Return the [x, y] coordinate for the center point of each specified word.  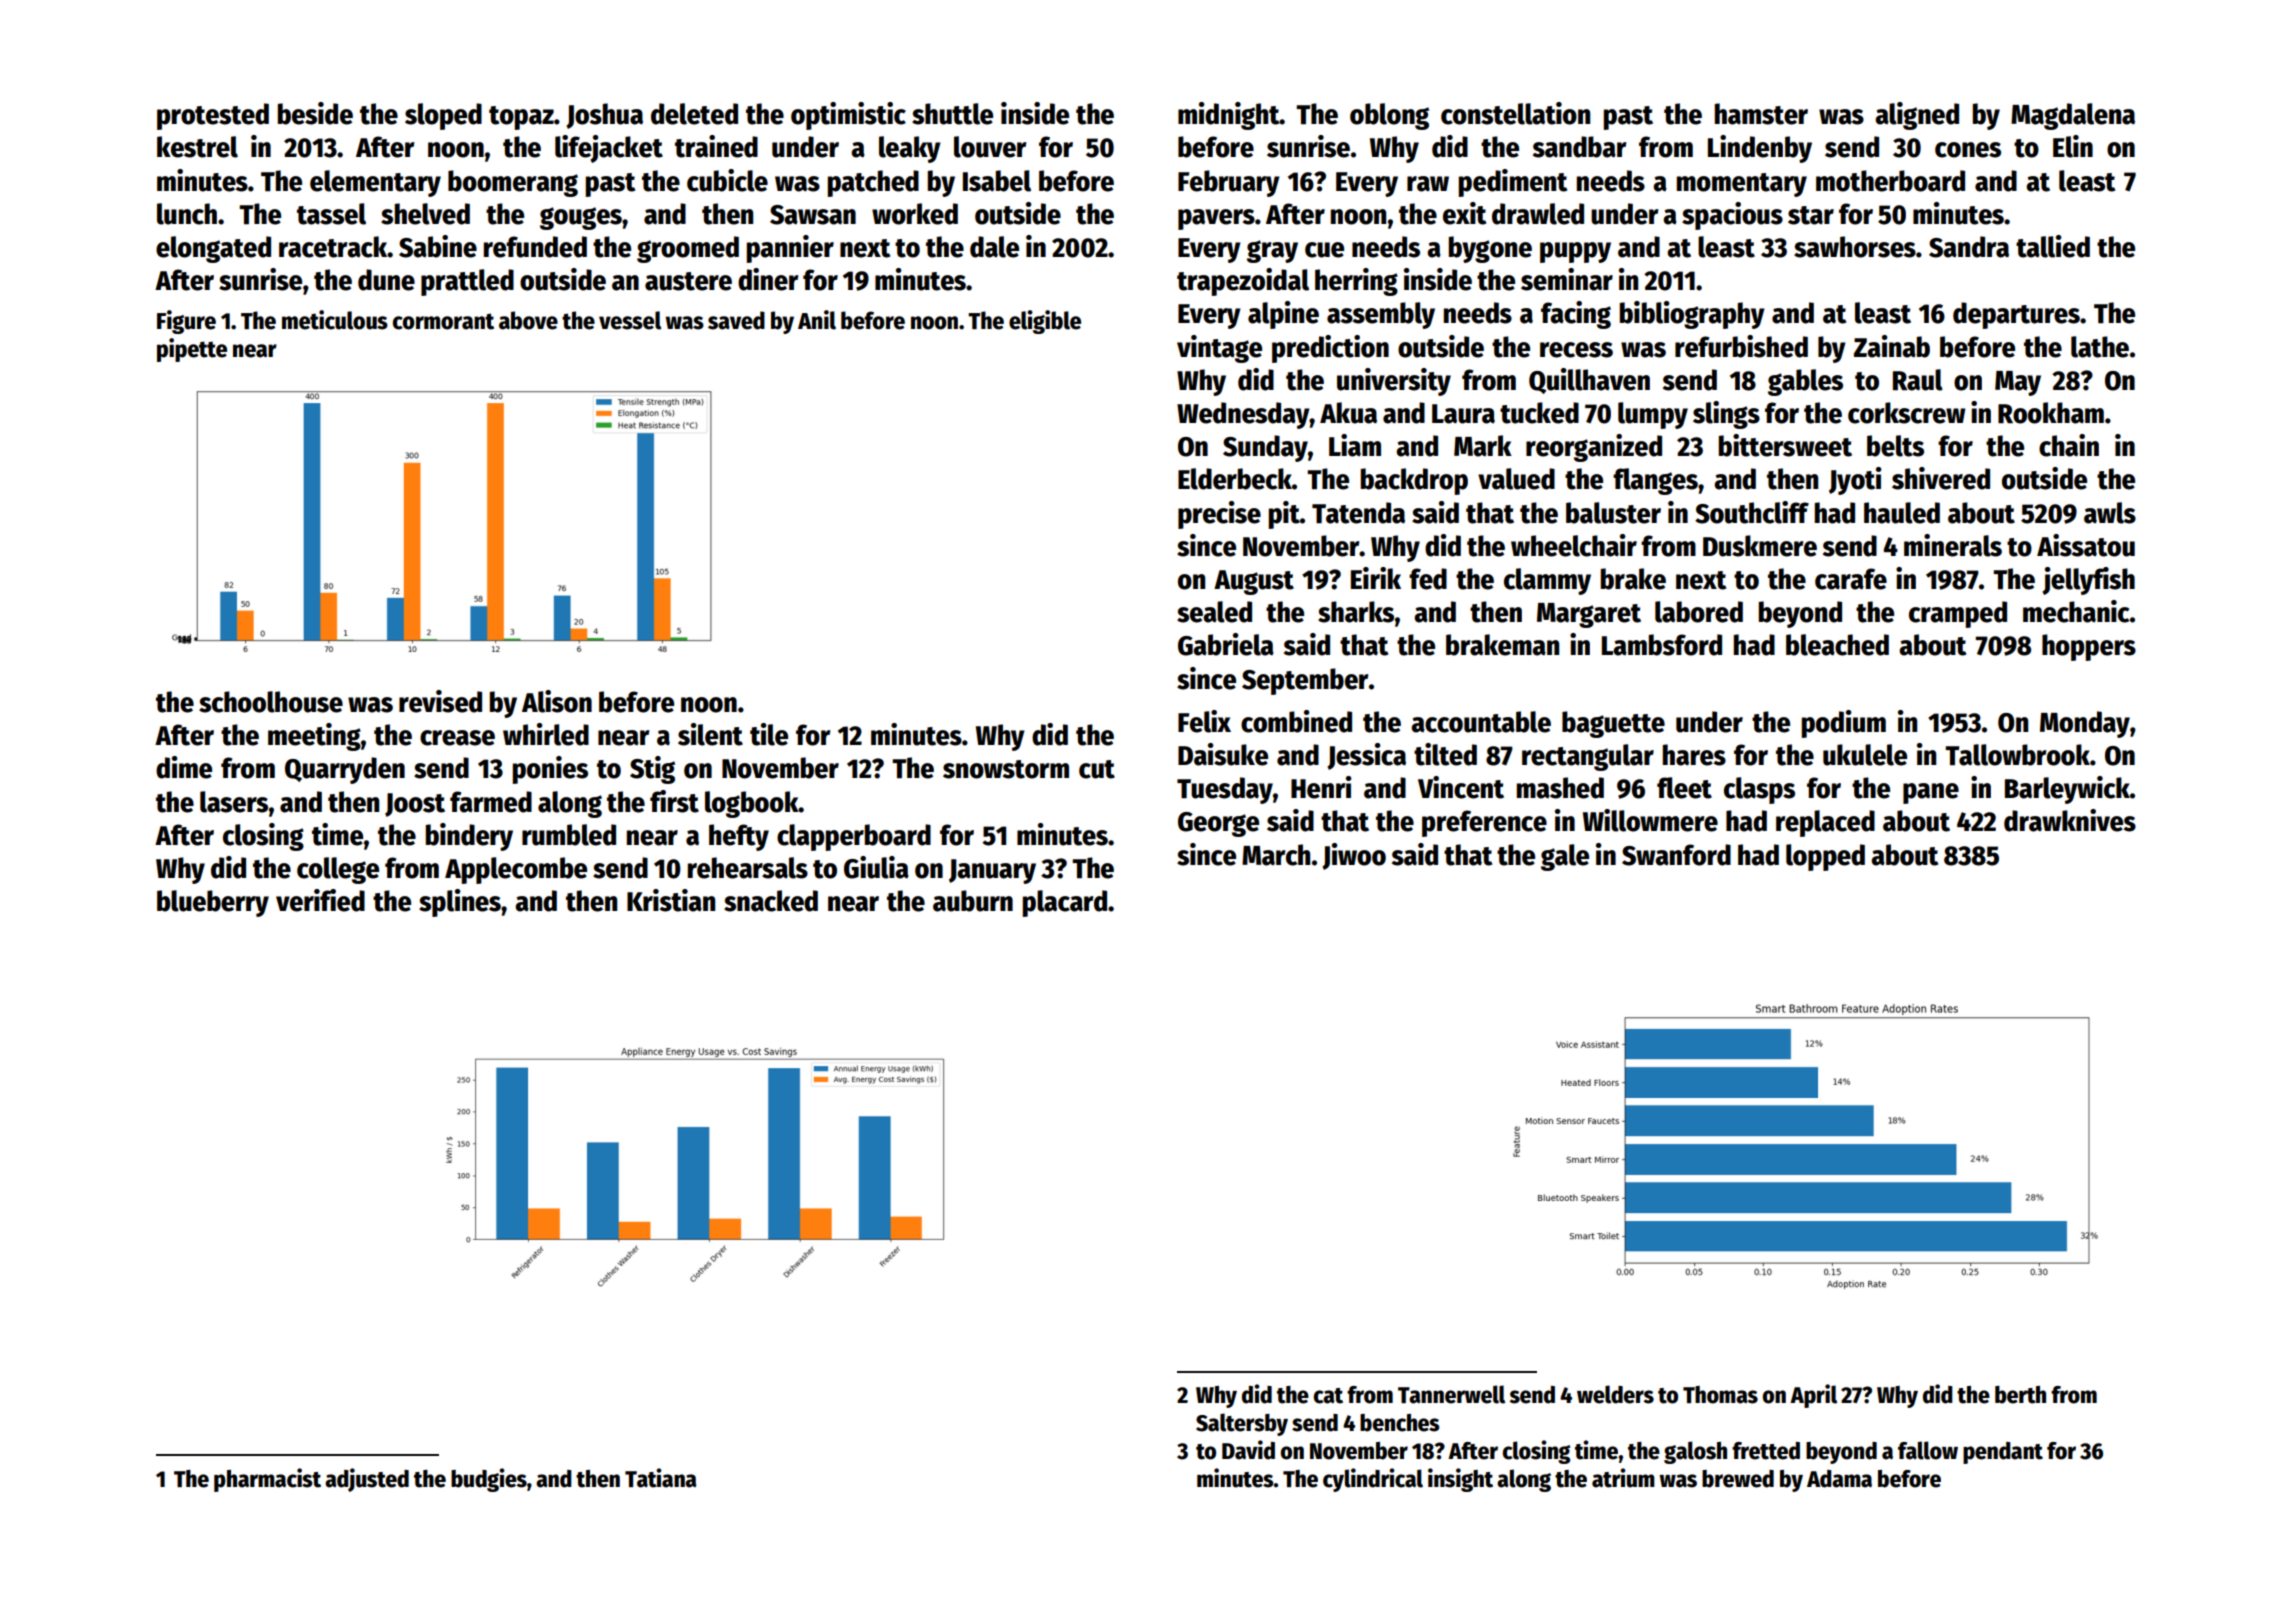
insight [1460, 1480]
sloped [443, 116]
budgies [489, 1480]
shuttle [952, 114]
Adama [1839, 1479]
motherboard [1890, 181]
